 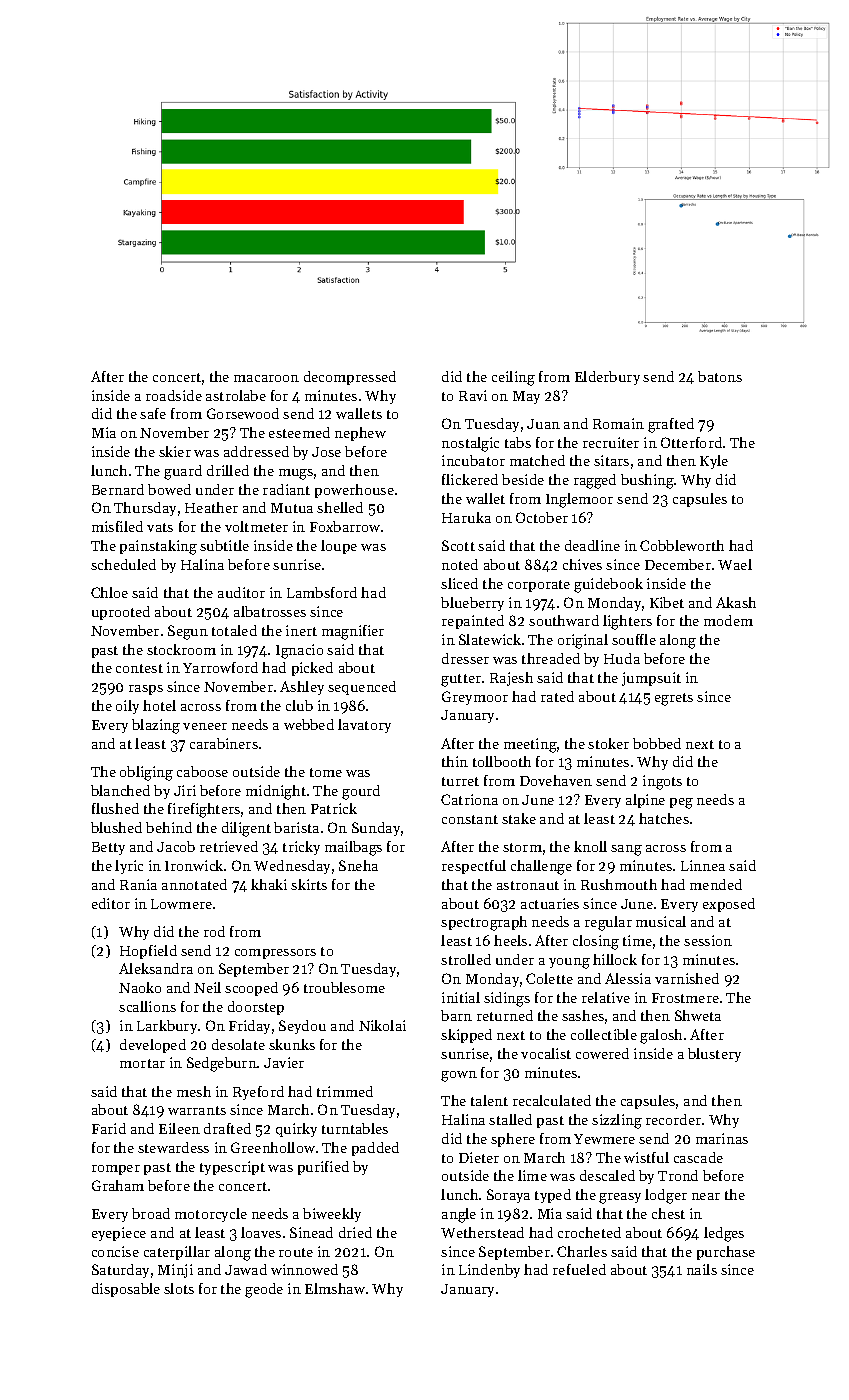 What do you see at coordinates (474, 867) in the screenshot?
I see `respectful` at bounding box center [474, 867].
